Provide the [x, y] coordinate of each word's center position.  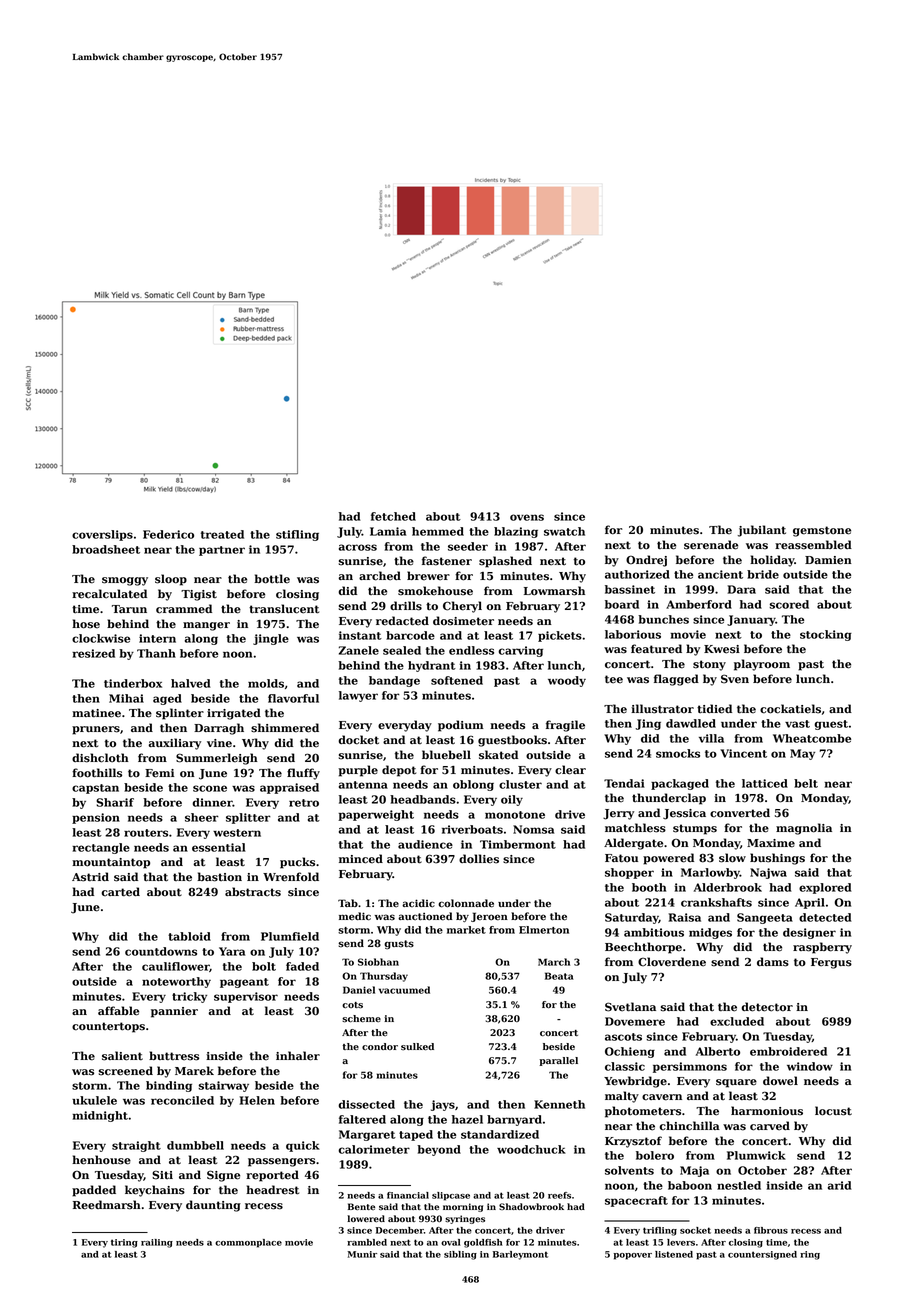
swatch [564, 531]
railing [157, 1243]
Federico [168, 534]
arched [380, 576]
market [466, 930]
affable [118, 1011]
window [810, 1066]
